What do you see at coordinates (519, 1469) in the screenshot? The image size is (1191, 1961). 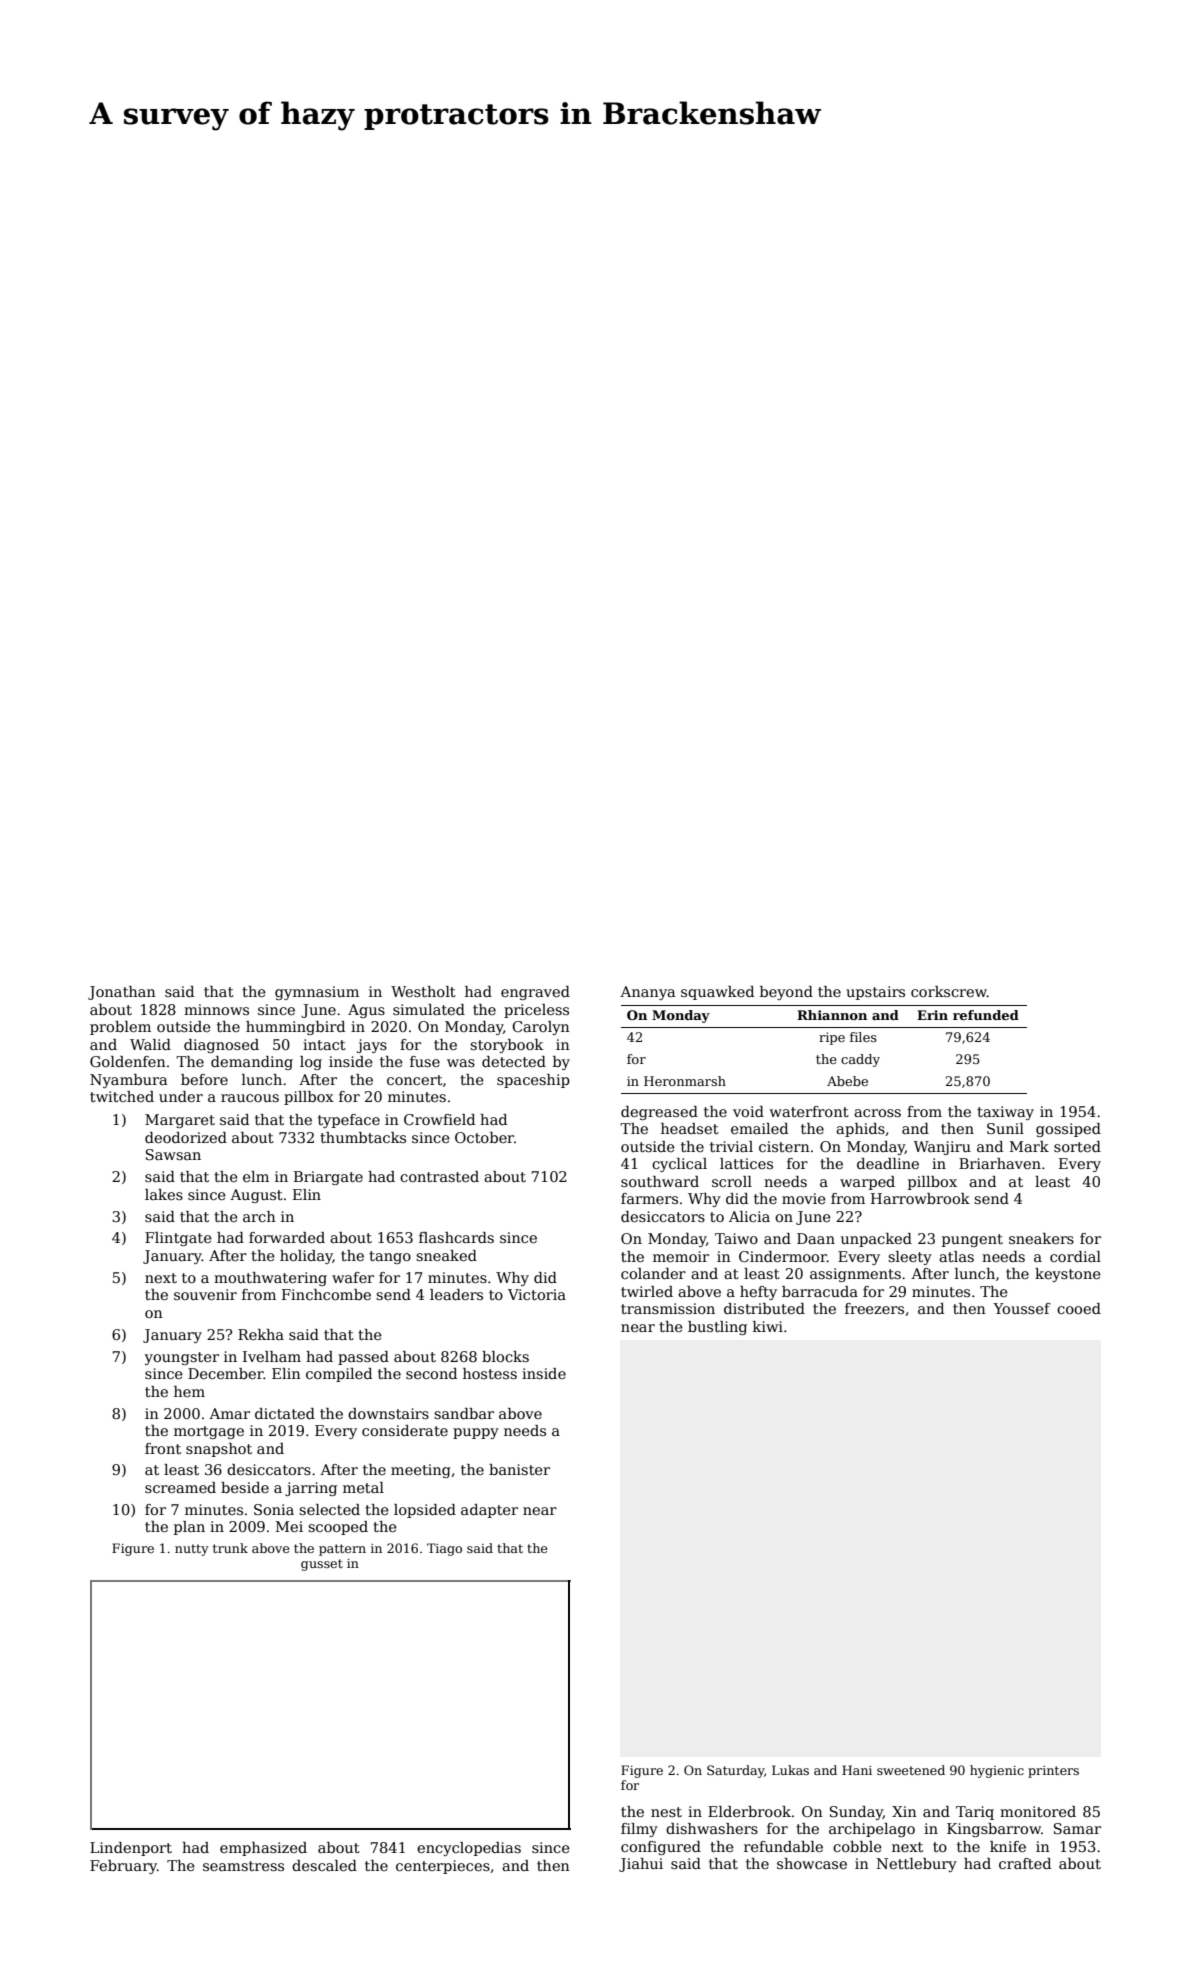 I see `banister` at bounding box center [519, 1469].
